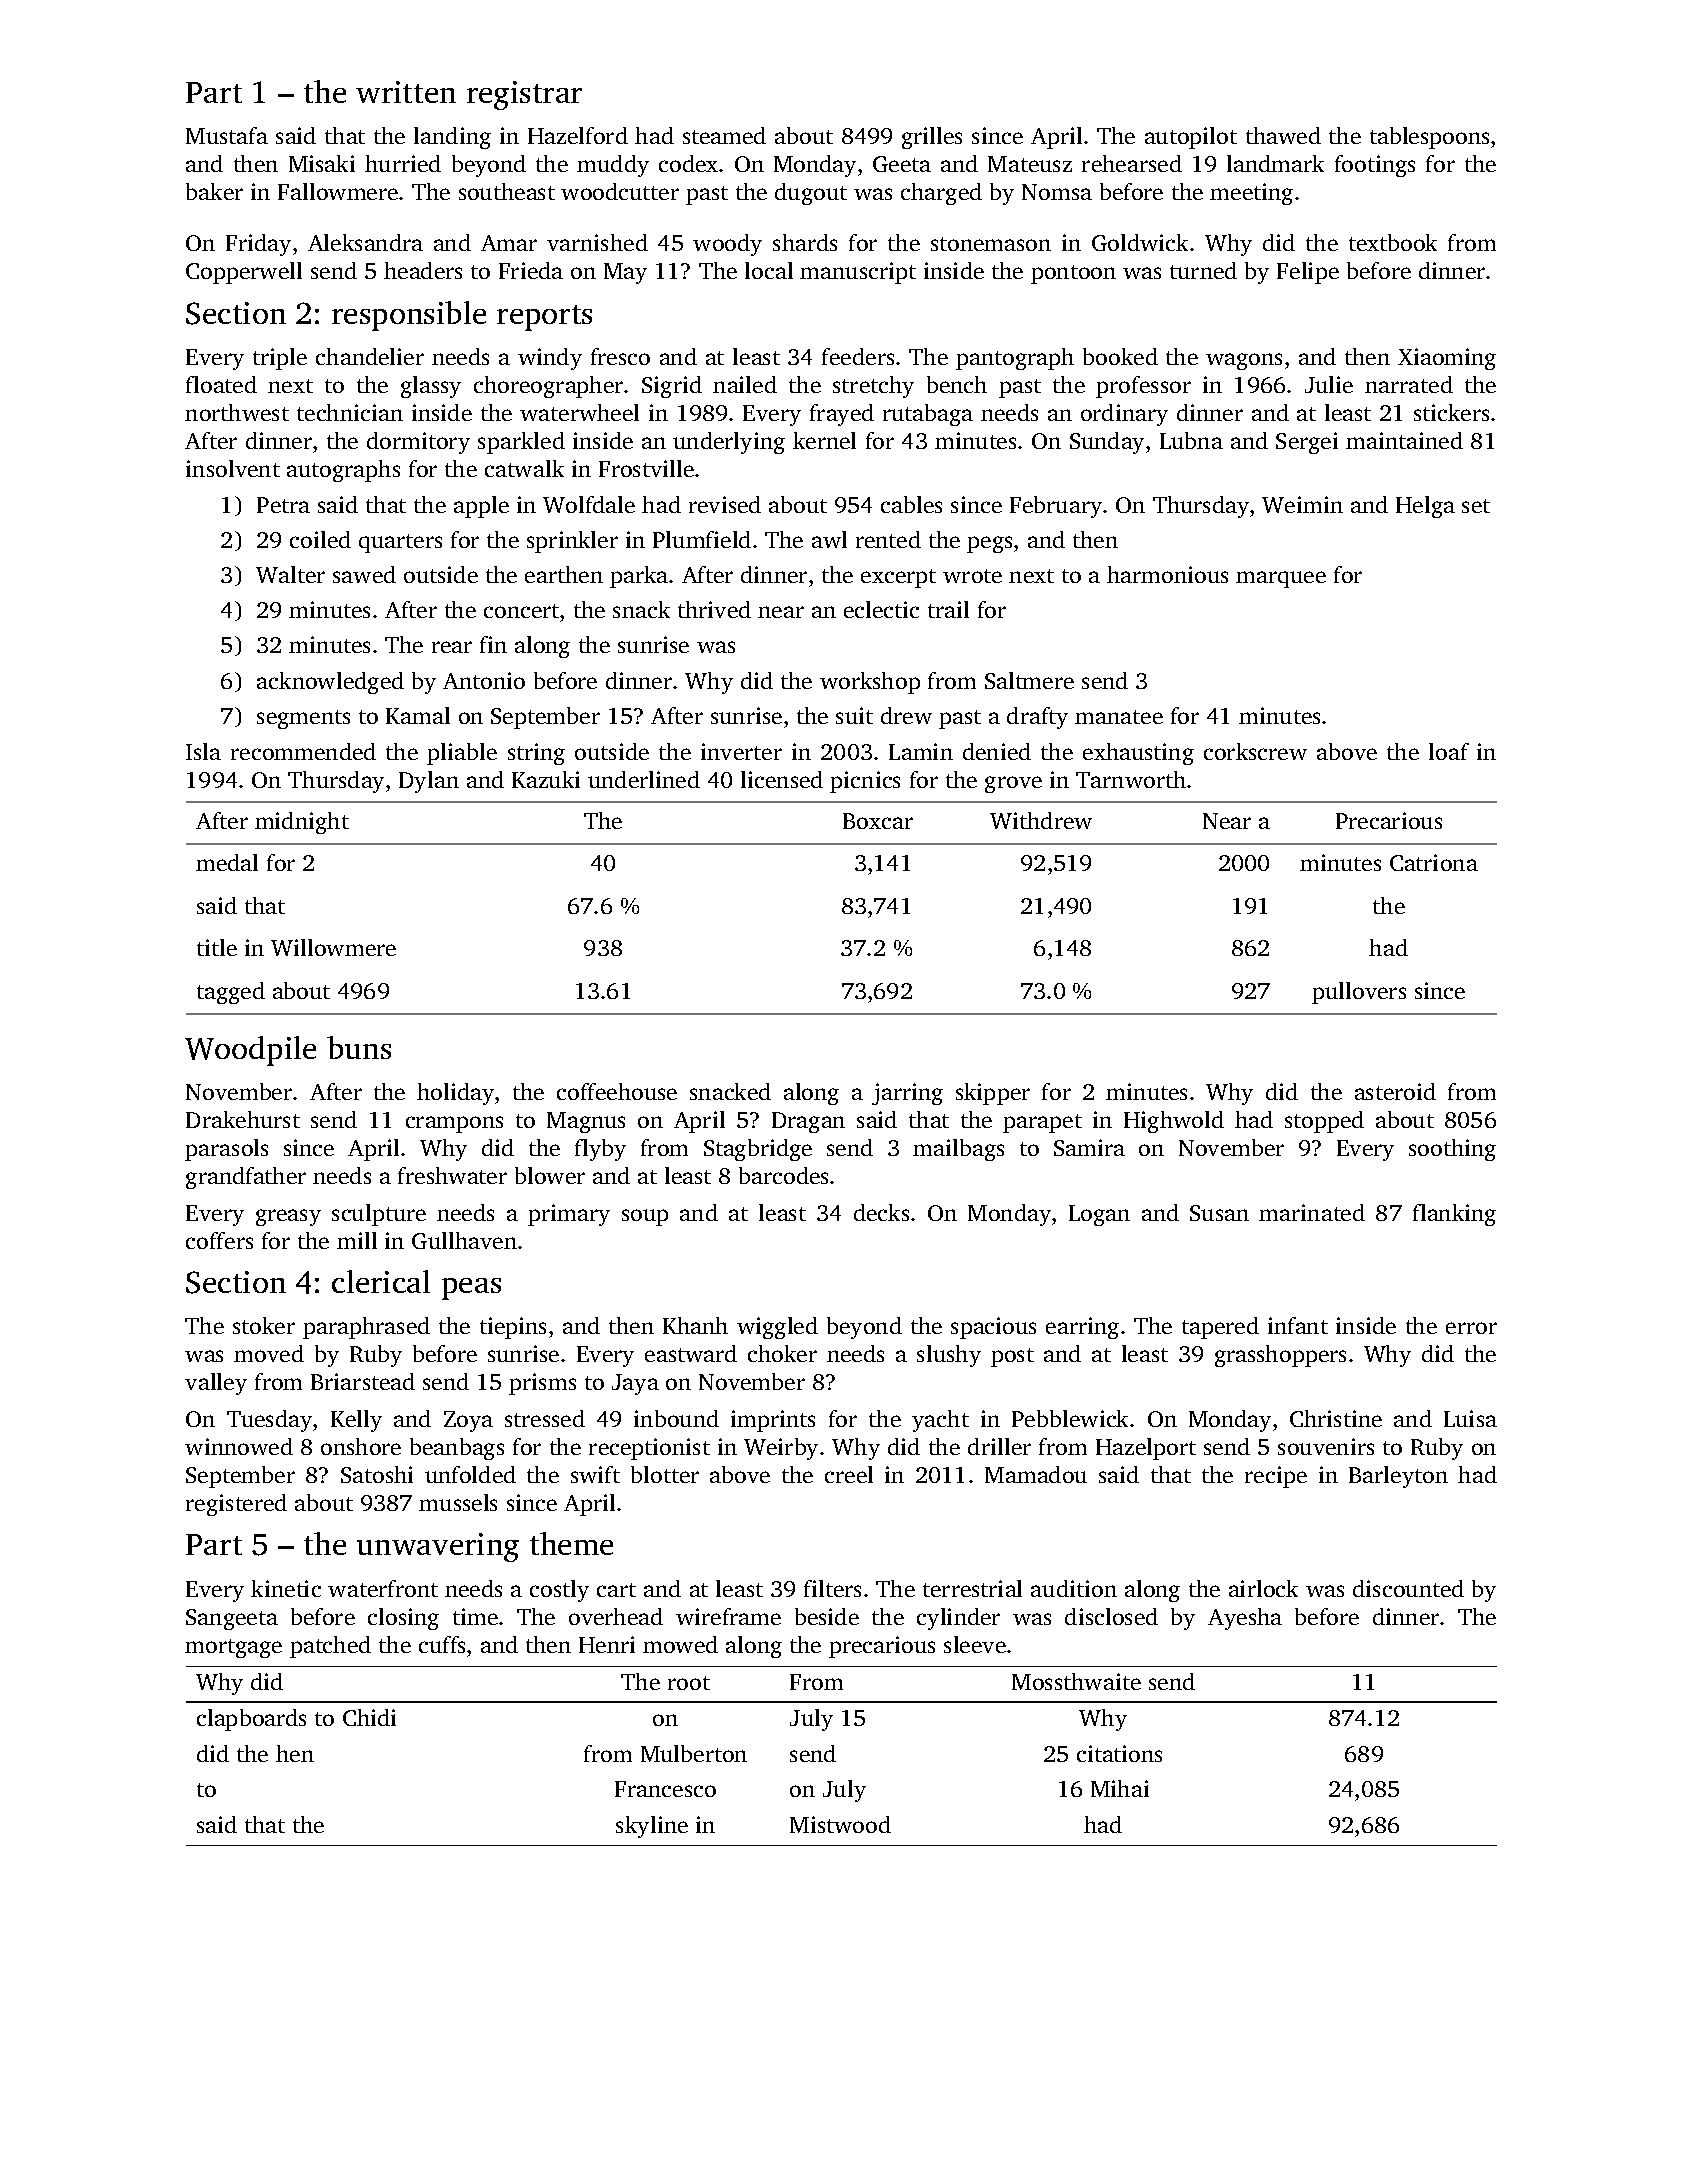  Describe the element at coordinates (359, 1047) in the screenshot. I see `buns` at that location.
